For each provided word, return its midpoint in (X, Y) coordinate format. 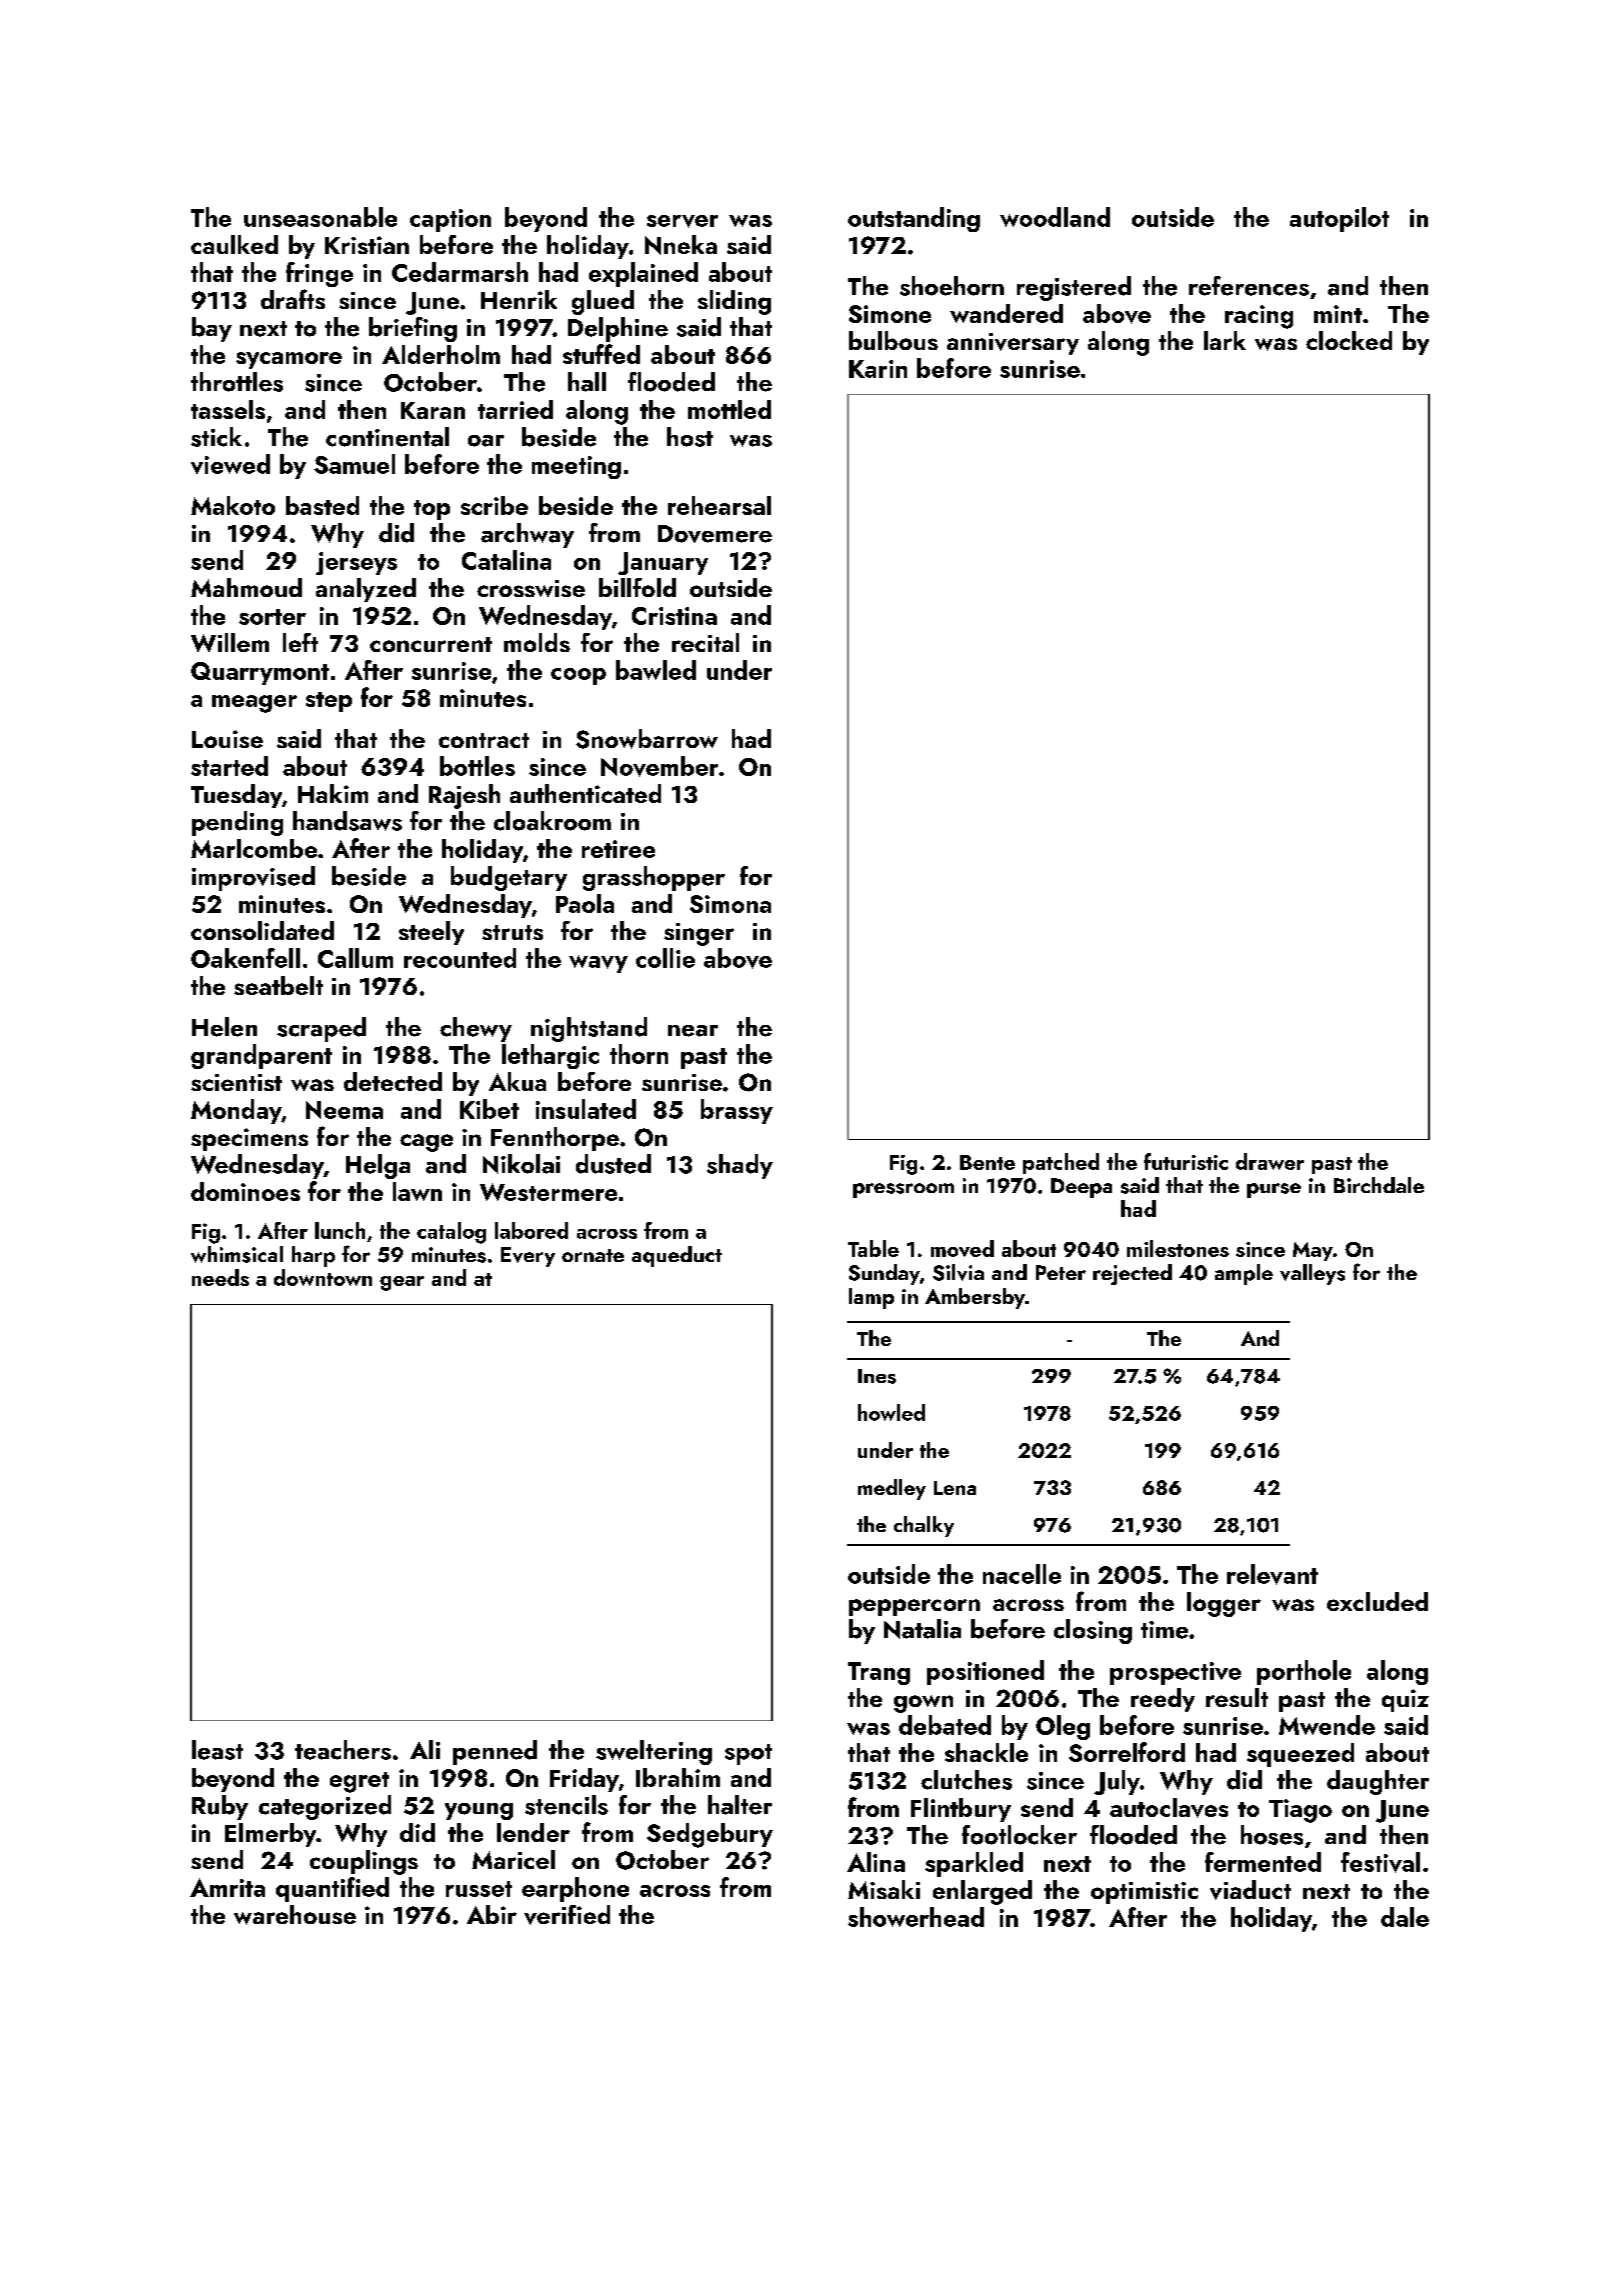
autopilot (1339, 219)
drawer (1270, 1161)
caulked (234, 244)
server (682, 221)
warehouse (295, 1915)
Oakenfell (245, 958)
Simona (730, 904)
